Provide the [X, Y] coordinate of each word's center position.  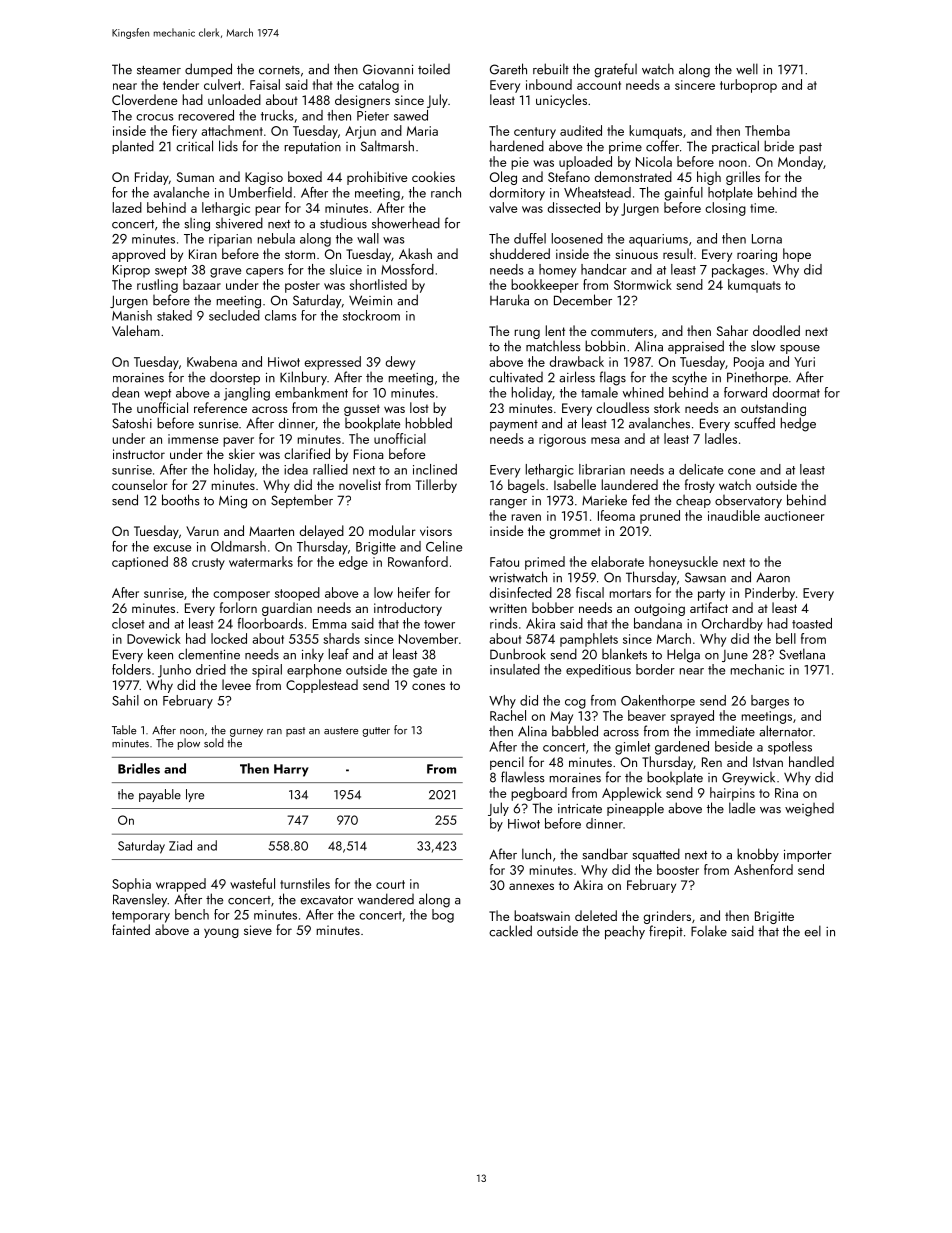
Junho [174, 671]
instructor [139, 454]
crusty [208, 564]
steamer [159, 70]
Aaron [773, 577]
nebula [276, 238]
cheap [693, 501]
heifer [414, 592]
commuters [622, 331]
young [221, 933]
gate [425, 672]
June [735, 656]
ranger [508, 504]
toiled [434, 69]
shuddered [520, 253]
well [747, 69]
